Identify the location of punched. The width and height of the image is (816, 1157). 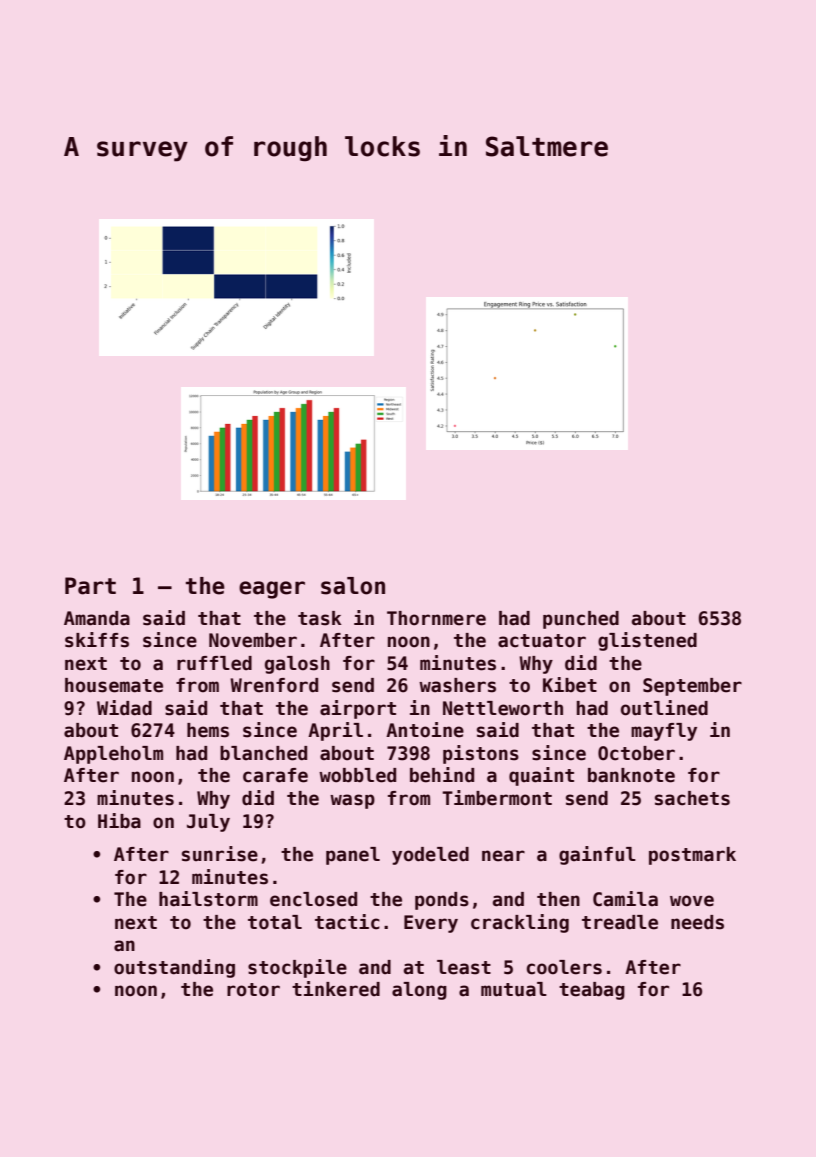
(581, 620).
